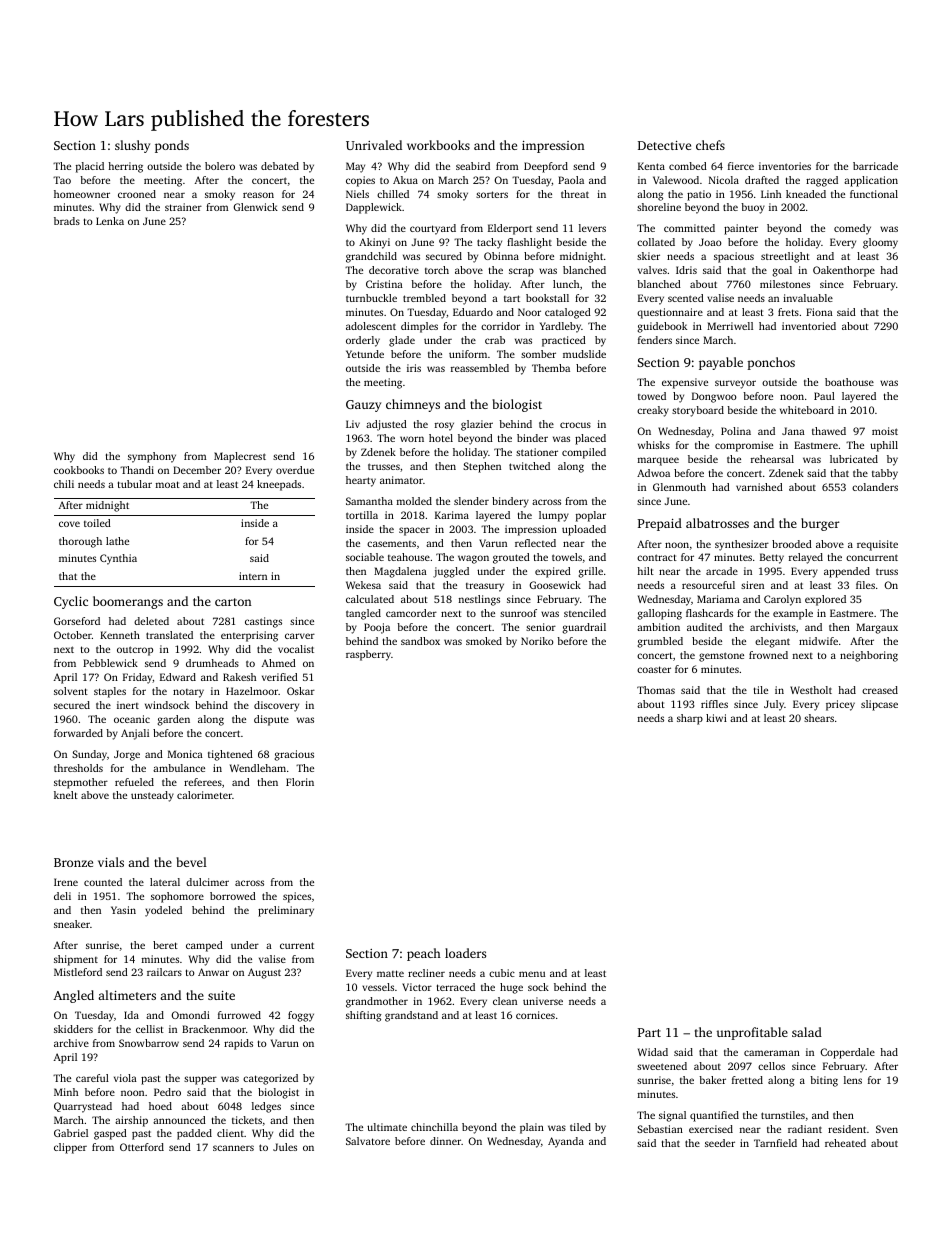 The height and width of the screenshot is (1233, 952). What do you see at coordinates (535, 543) in the screenshot?
I see `reflected` at bounding box center [535, 543].
